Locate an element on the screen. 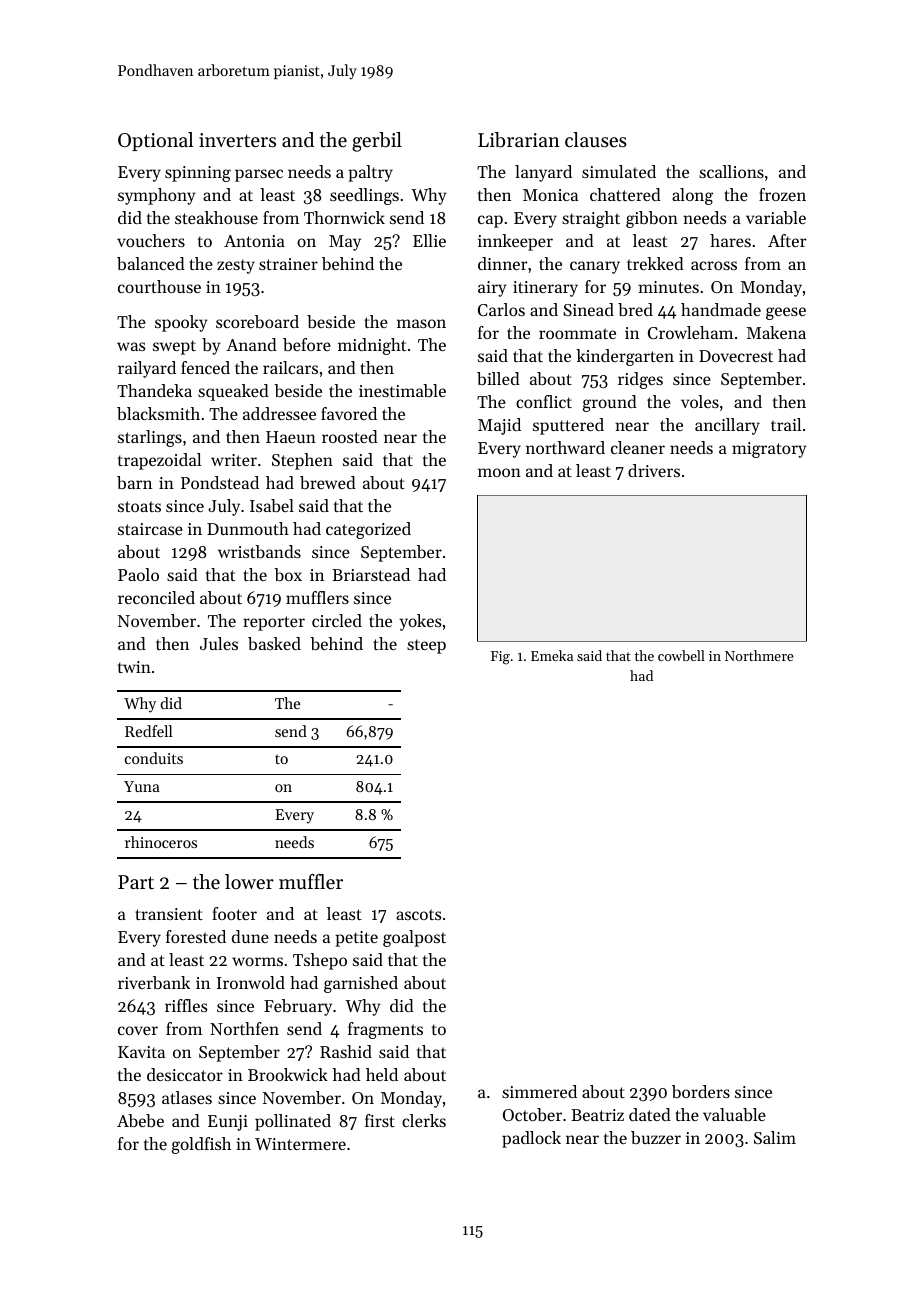  Fig is located at coordinates (500, 658).
